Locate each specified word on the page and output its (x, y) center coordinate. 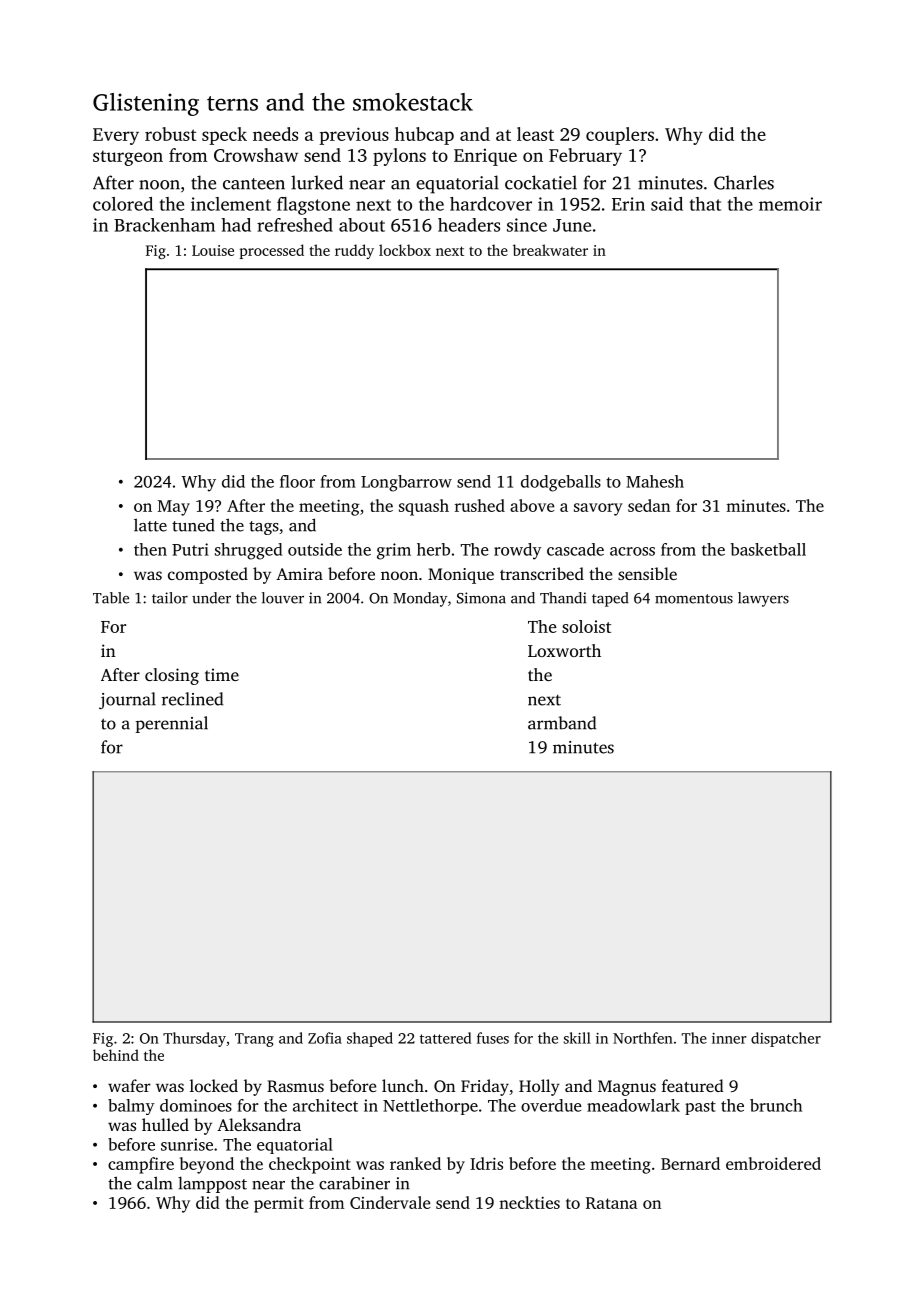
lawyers (763, 599)
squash (424, 507)
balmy (131, 1107)
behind (116, 1055)
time (222, 674)
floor (297, 481)
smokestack (413, 102)
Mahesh (655, 481)
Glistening (146, 104)
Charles (744, 182)
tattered (445, 1038)
